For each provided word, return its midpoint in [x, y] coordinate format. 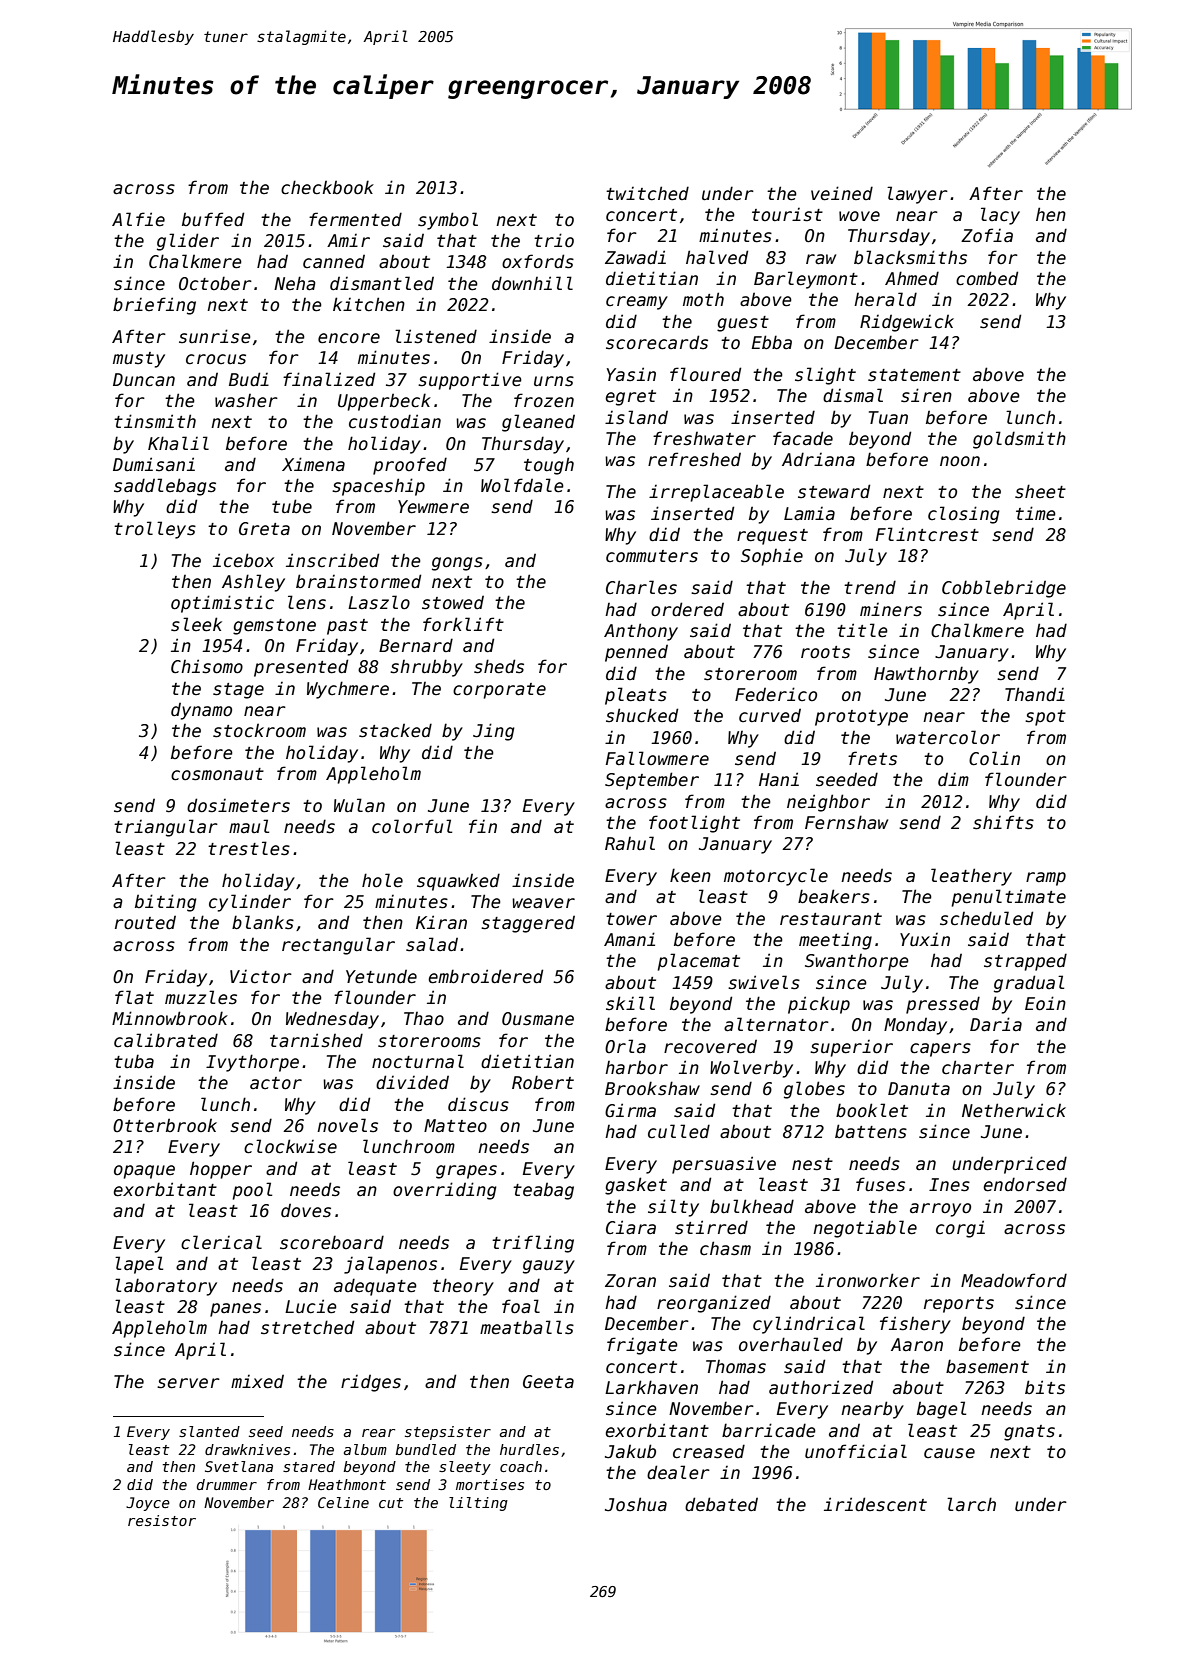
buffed [213, 219]
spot [1045, 718]
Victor [261, 977]
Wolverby [751, 1069]
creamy [637, 303]
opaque [144, 1172]
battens [871, 1131]
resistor [162, 1520]
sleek [196, 624]
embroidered [485, 976]
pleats [636, 696]
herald [885, 299]
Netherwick [1014, 1110]
